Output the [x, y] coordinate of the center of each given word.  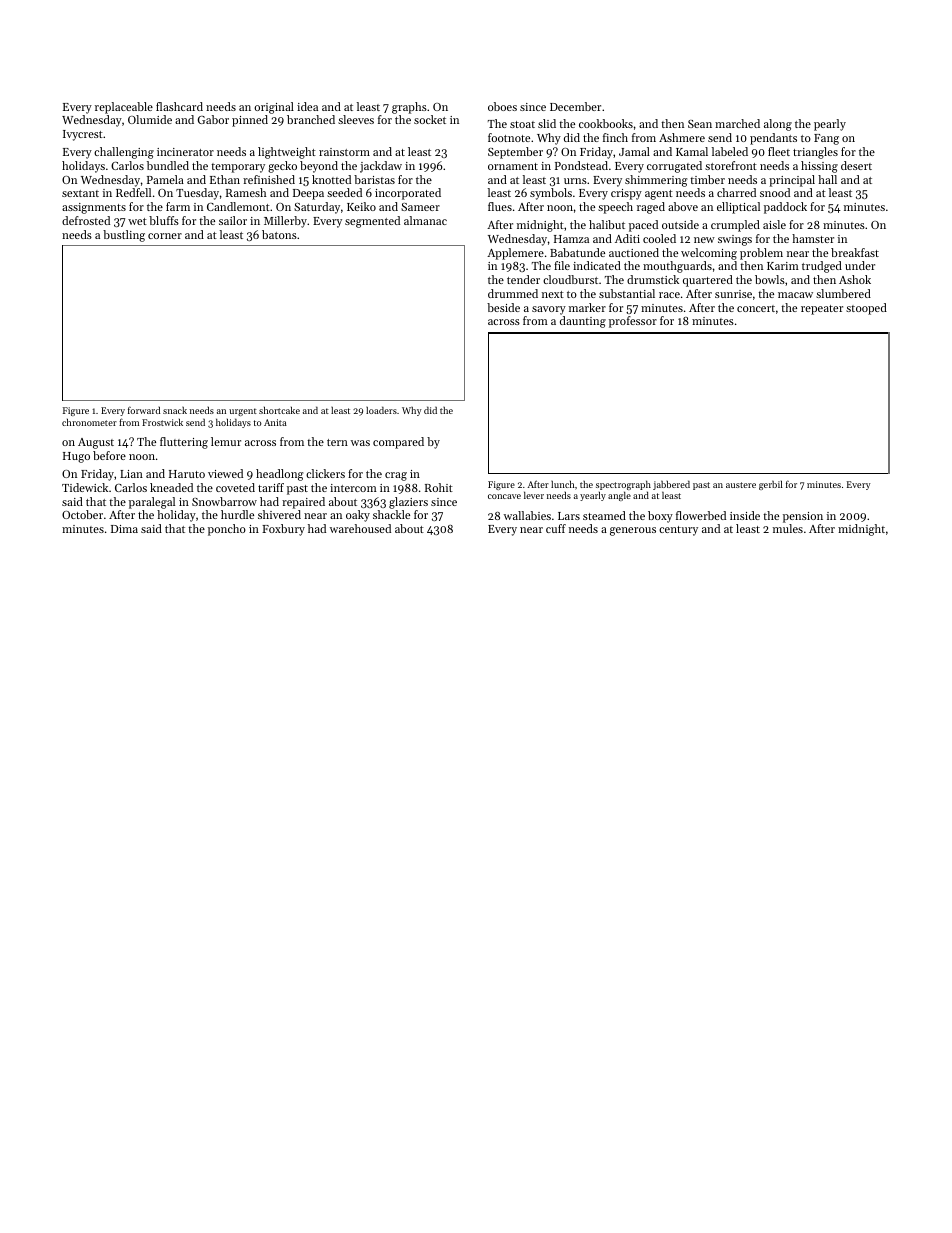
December [575, 106]
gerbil [771, 485]
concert [756, 308]
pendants [773, 139]
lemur [226, 441]
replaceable [124, 108]
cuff [556, 528]
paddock [785, 208]
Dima [124, 529]
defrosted [86, 220]
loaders [381, 410]
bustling [124, 236]
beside [503, 307]
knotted [331, 179]
